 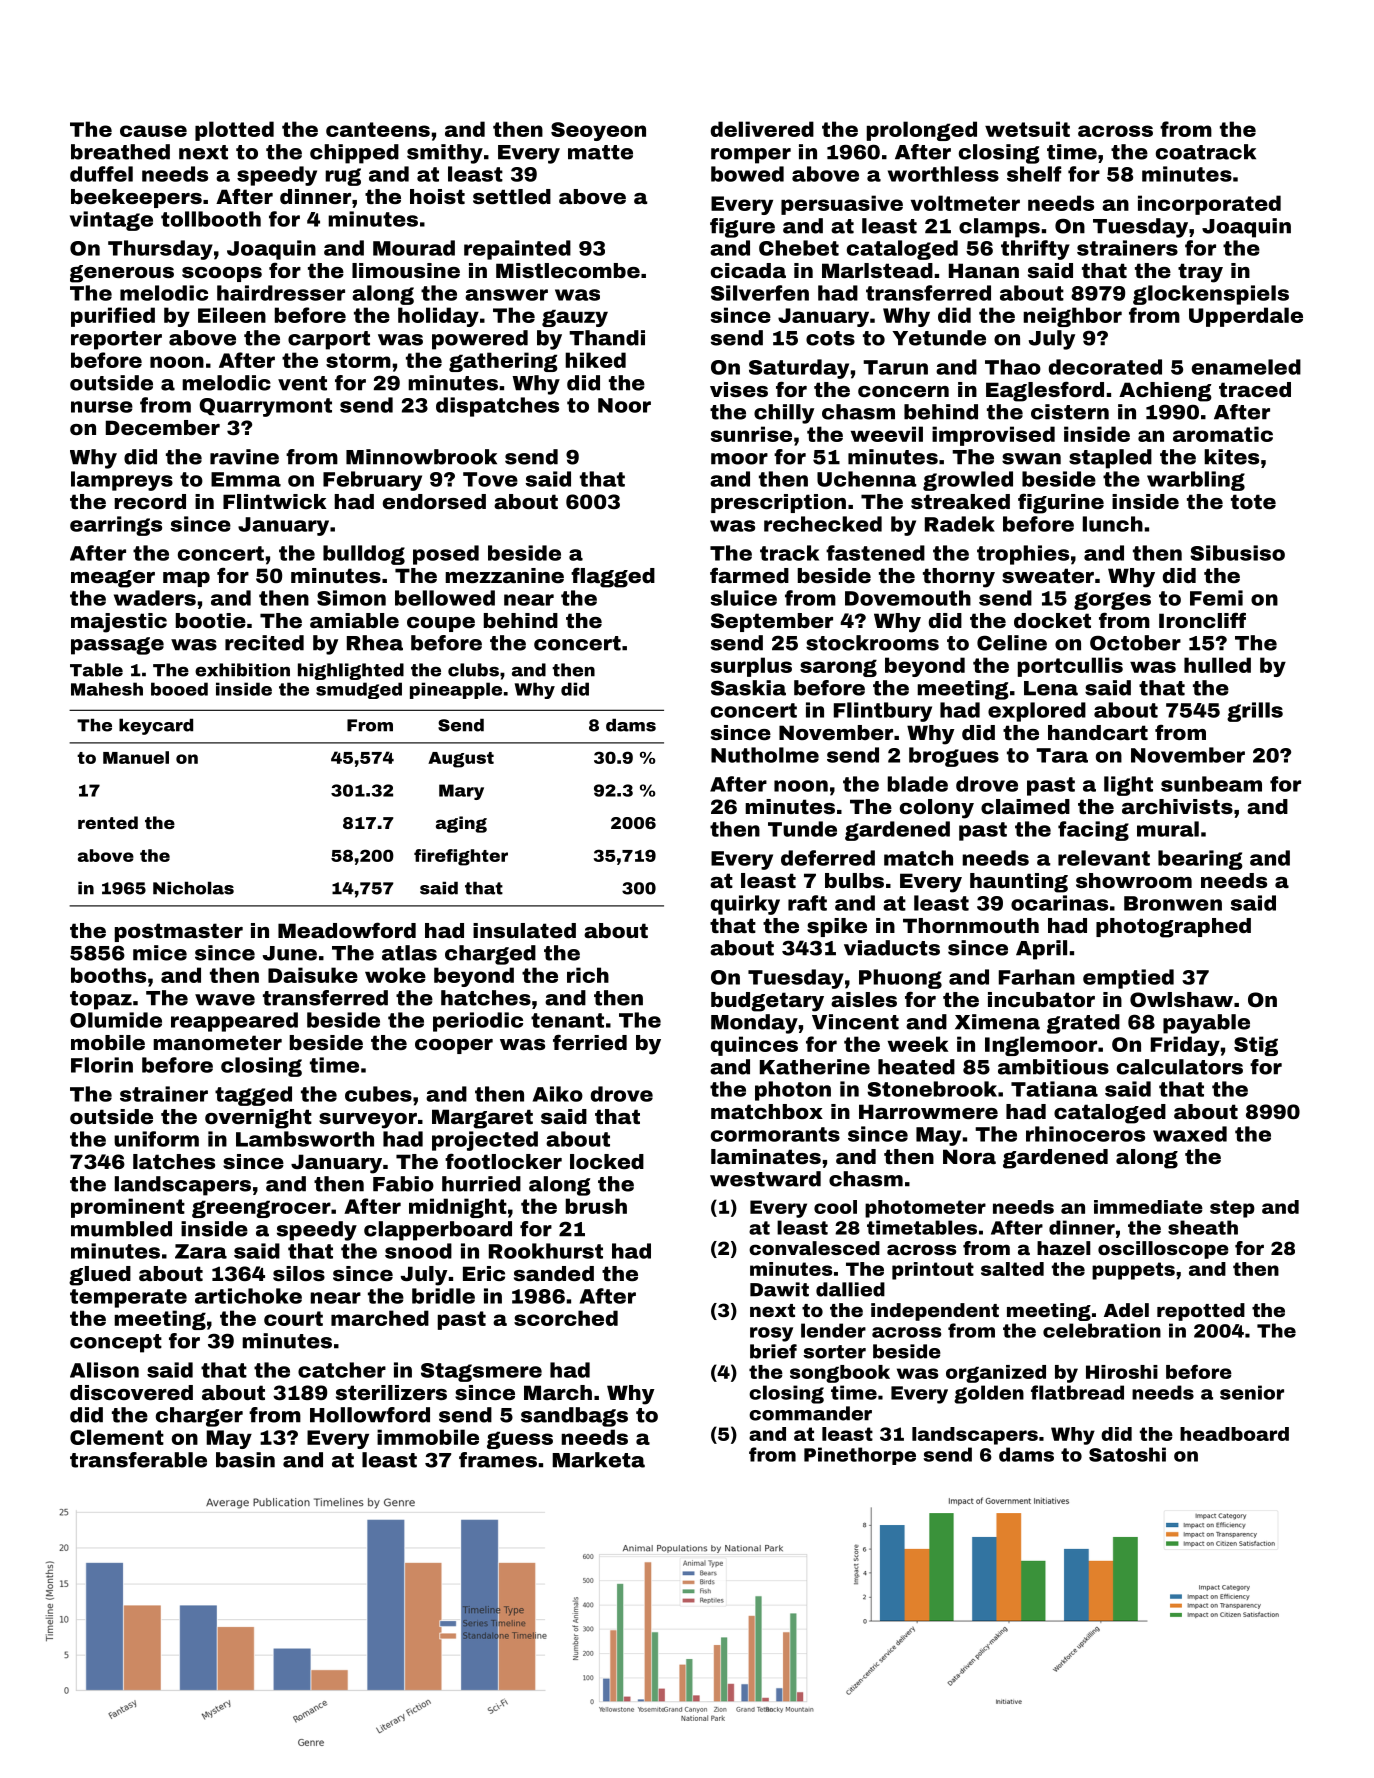 What do you see at coordinates (598, 131) in the screenshot?
I see `Seoyeon` at bounding box center [598, 131].
